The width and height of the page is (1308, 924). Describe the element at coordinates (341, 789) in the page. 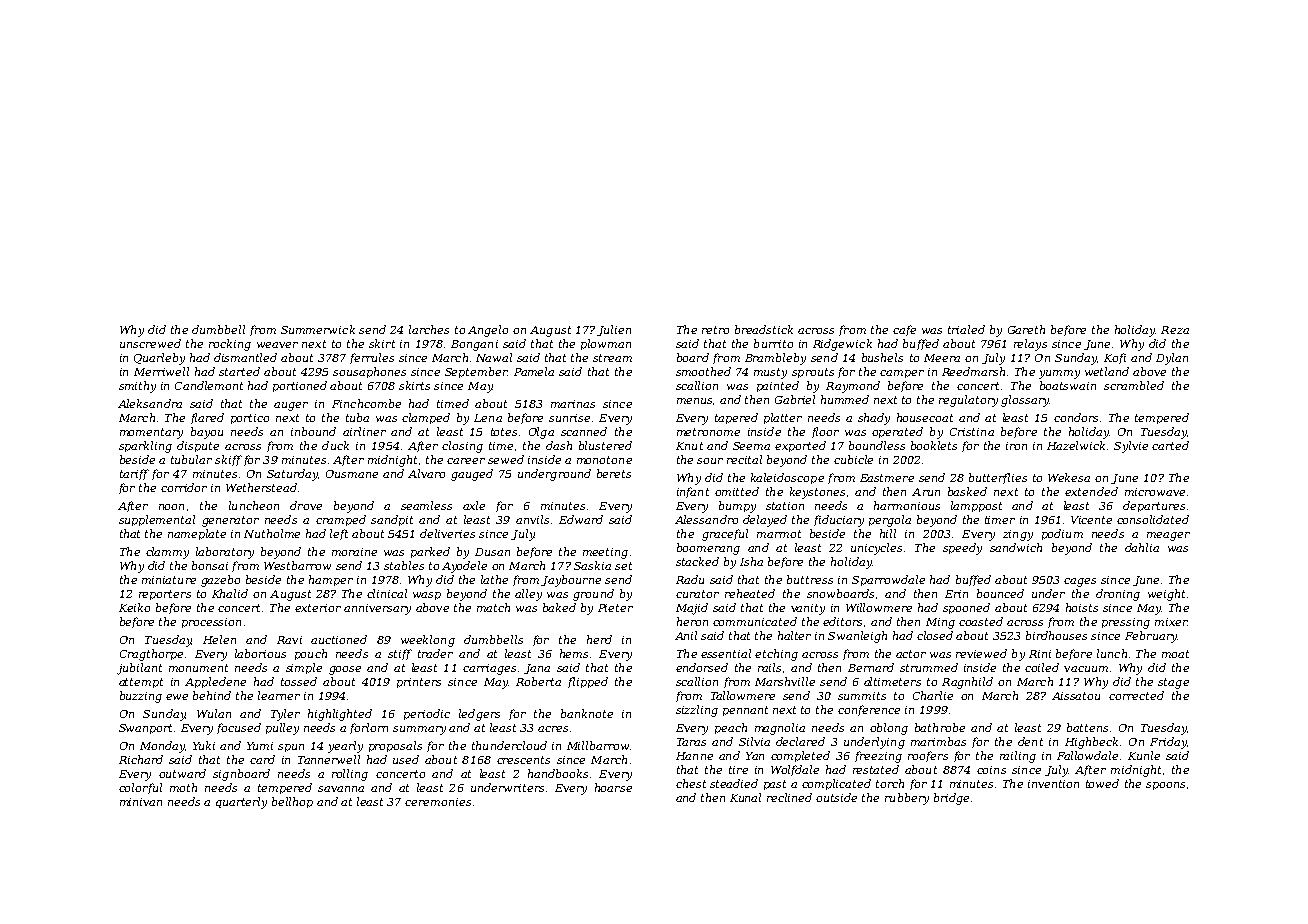

I see `savanna` at that location.
